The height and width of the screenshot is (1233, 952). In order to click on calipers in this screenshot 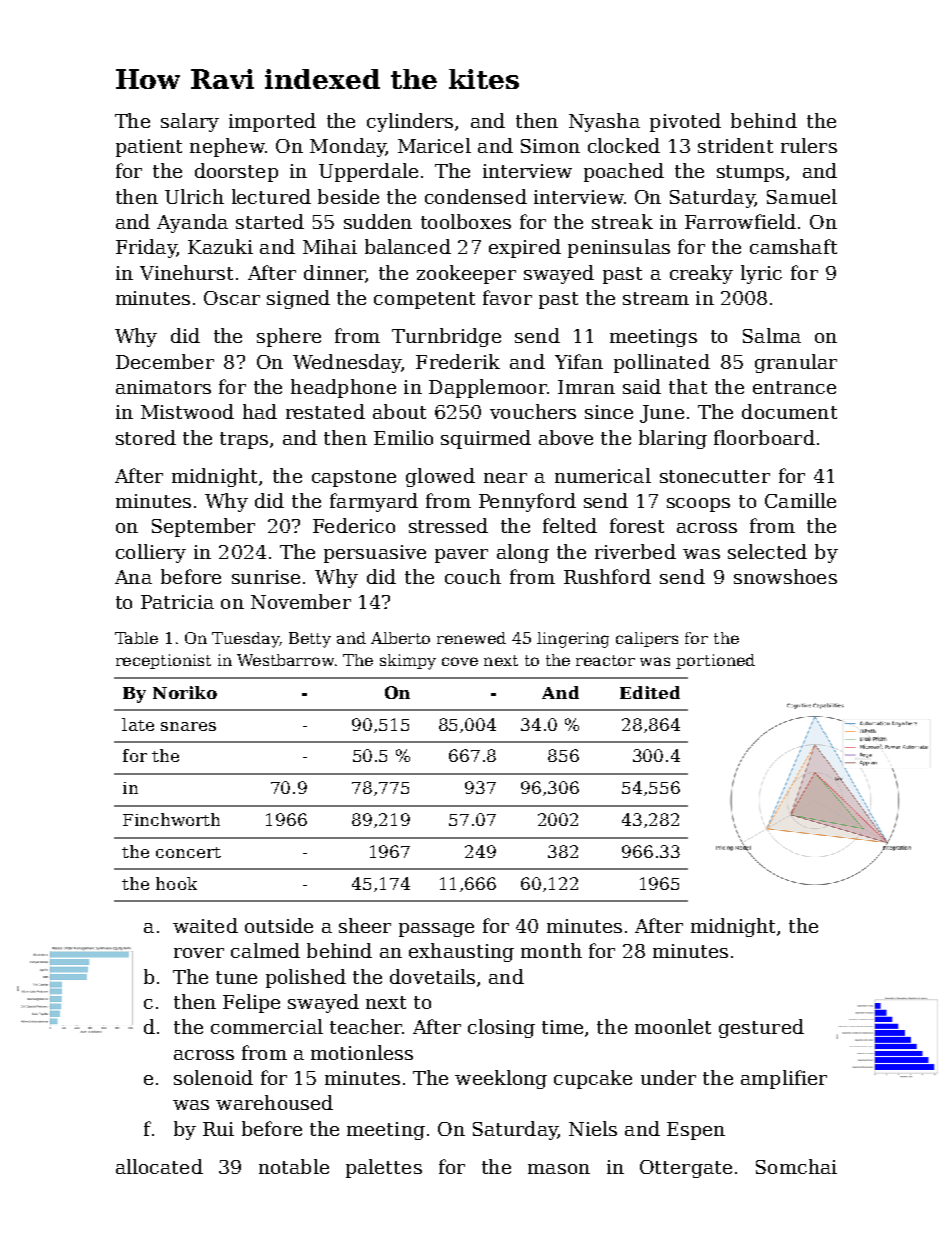, I will do `click(647, 639)`.
